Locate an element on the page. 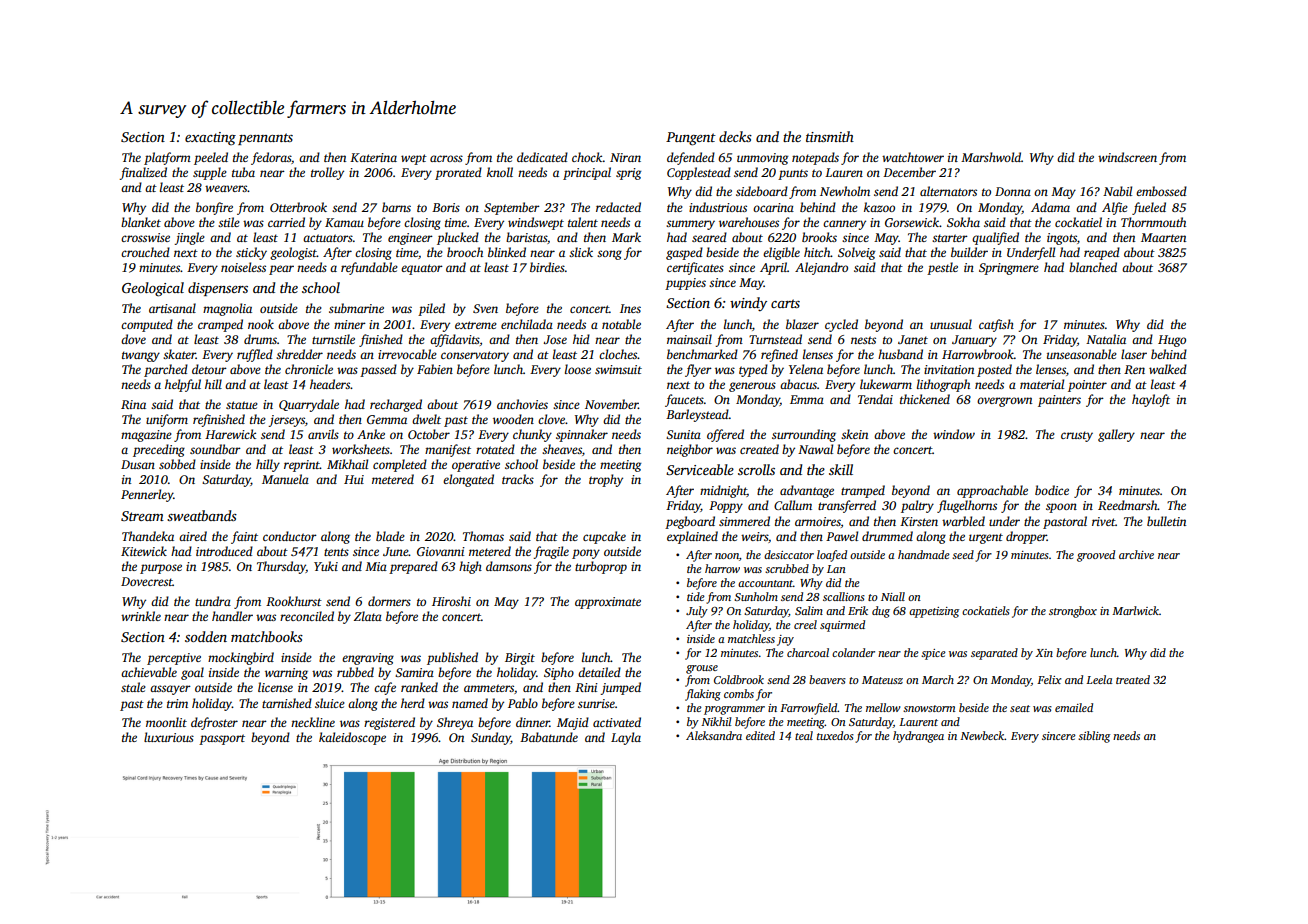 This document has height=924, width=1308. Geological is located at coordinates (153, 289).
